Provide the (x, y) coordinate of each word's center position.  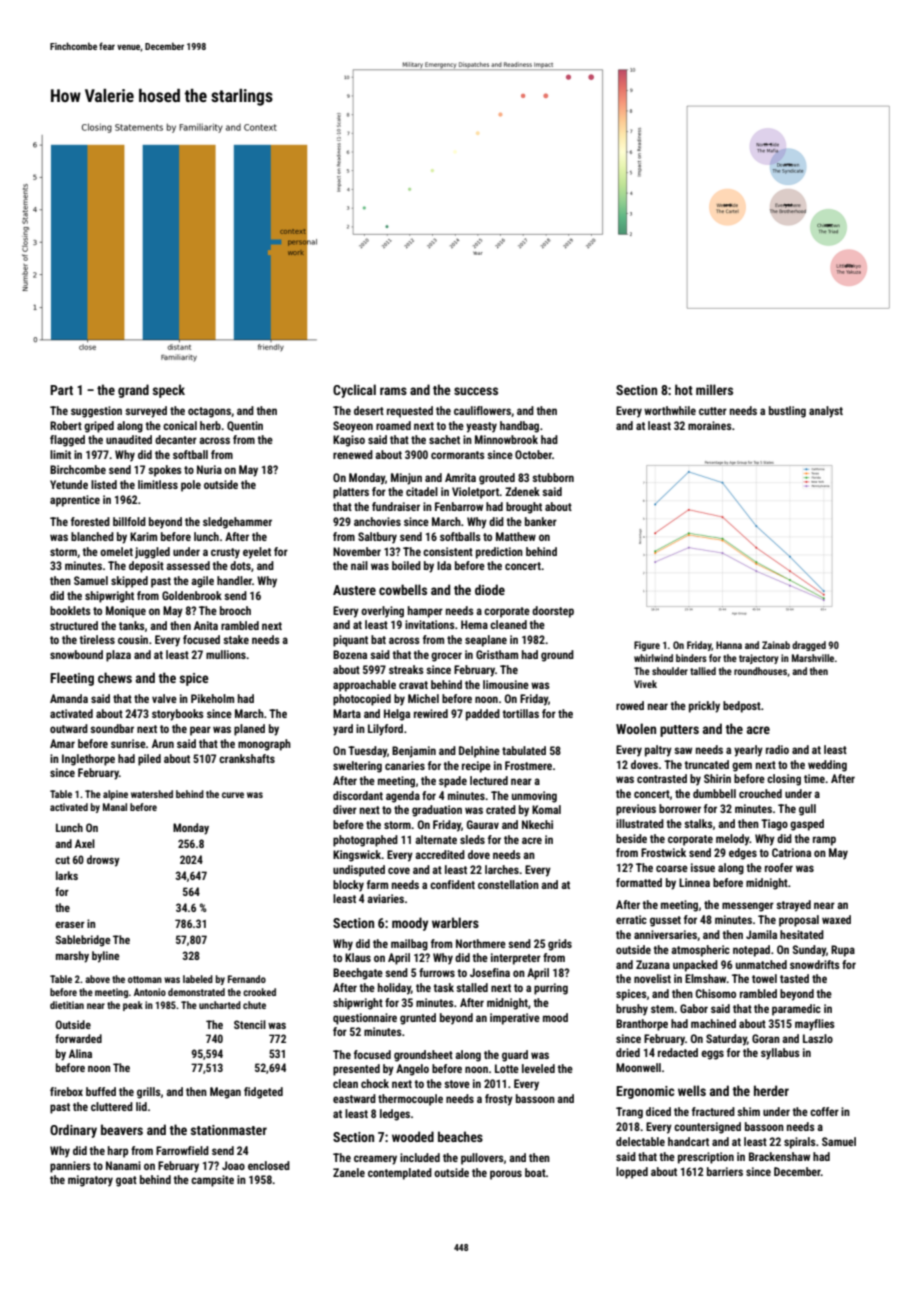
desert (369, 410)
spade (453, 782)
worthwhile (670, 410)
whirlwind (653, 658)
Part (61, 390)
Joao (233, 1165)
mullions (226, 654)
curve (233, 795)
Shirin (717, 778)
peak (133, 1006)
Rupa (843, 951)
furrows (437, 972)
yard (343, 730)
